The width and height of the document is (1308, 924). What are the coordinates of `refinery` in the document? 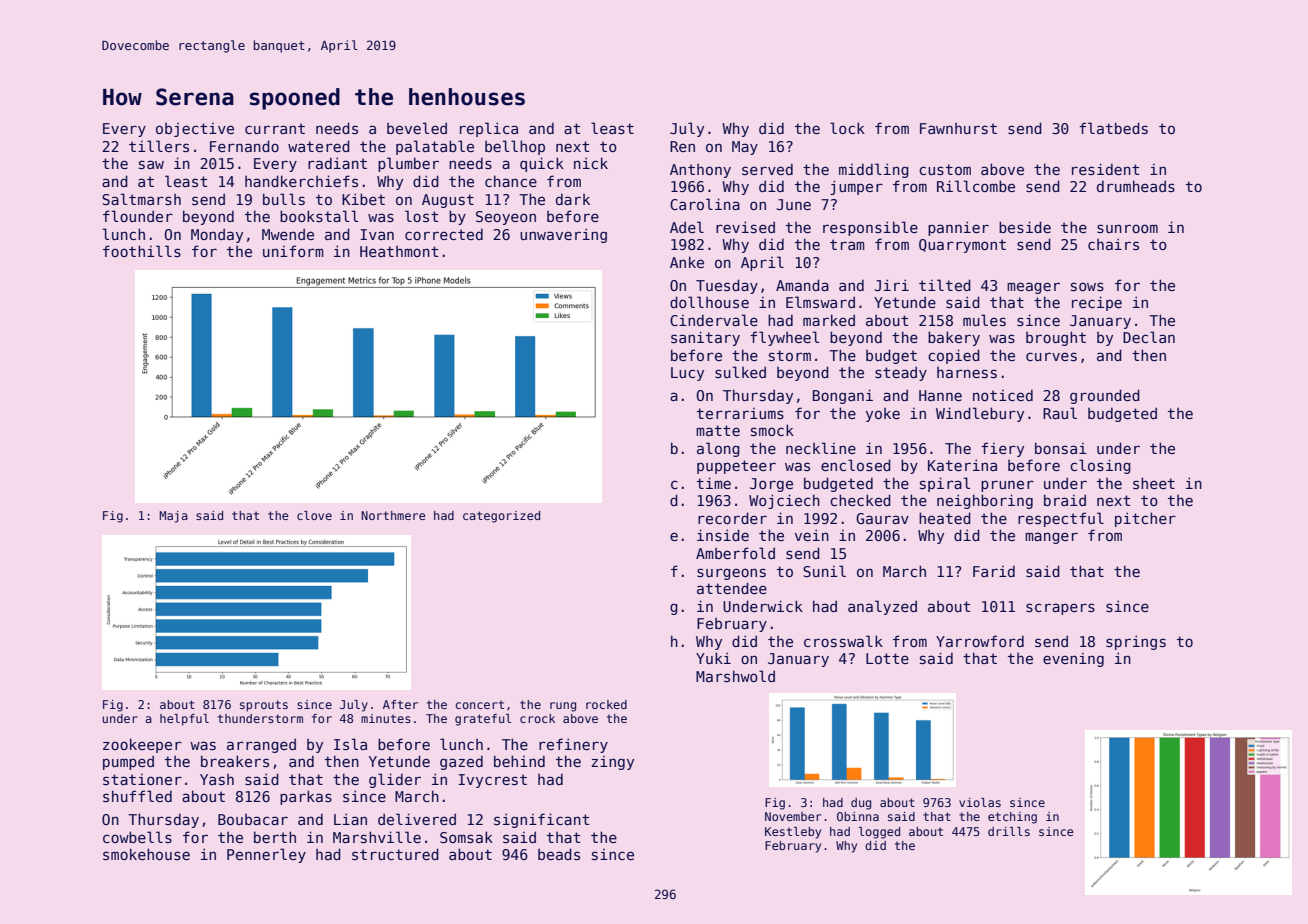 It's located at (573, 745).
